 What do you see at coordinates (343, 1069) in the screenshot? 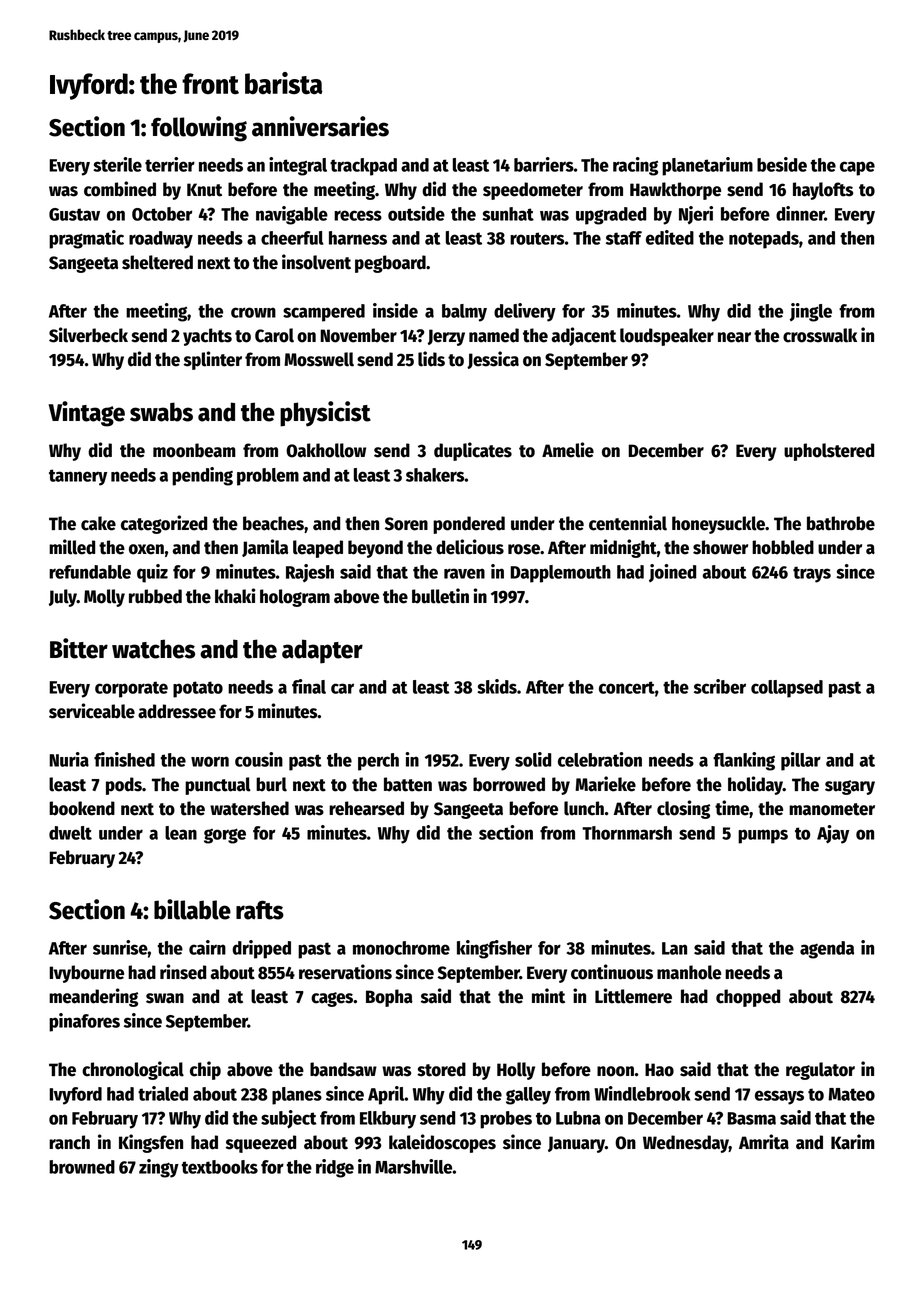
I see `bandsaw` at bounding box center [343, 1069].
